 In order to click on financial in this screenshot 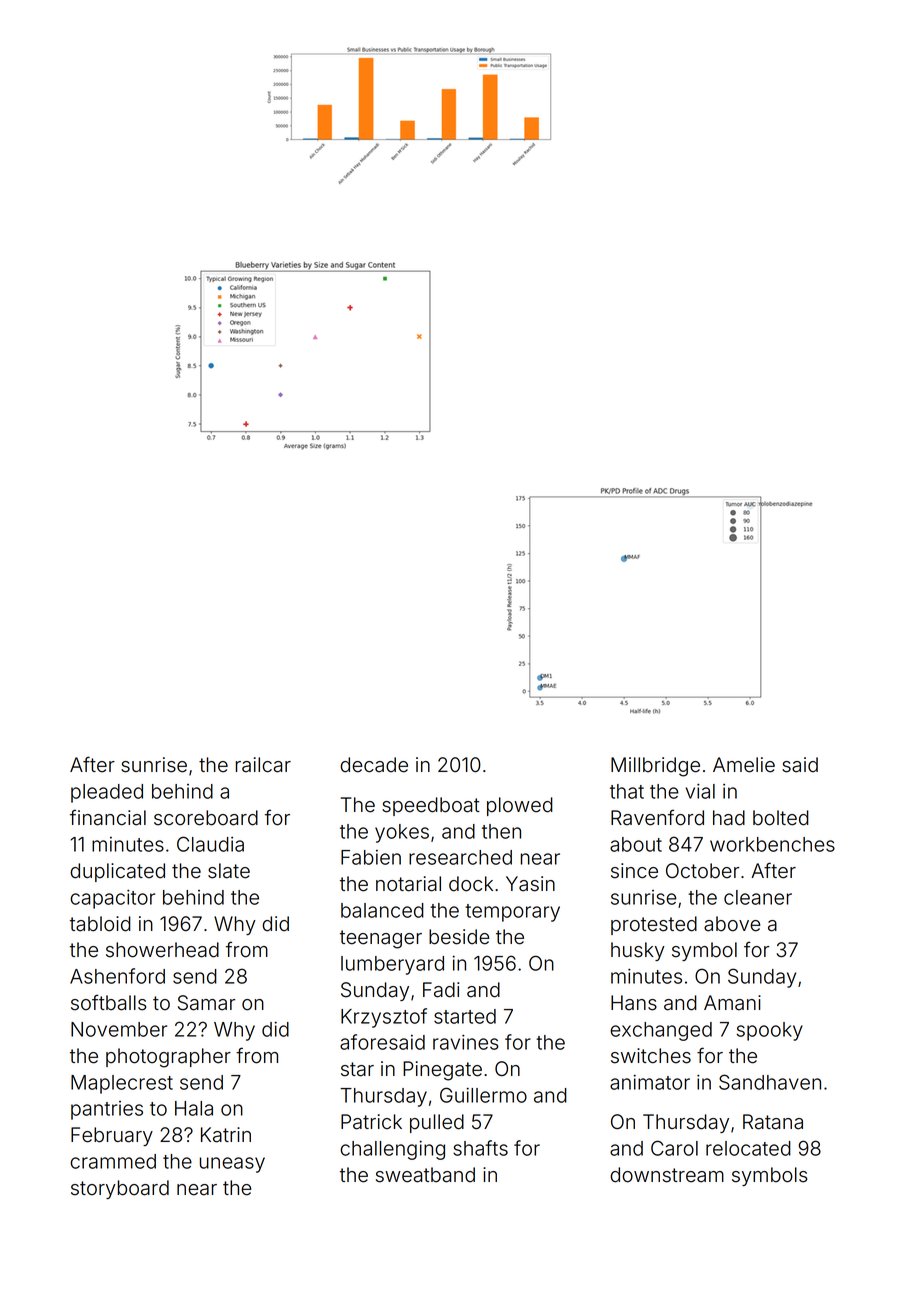, I will do `click(108, 817)`.
